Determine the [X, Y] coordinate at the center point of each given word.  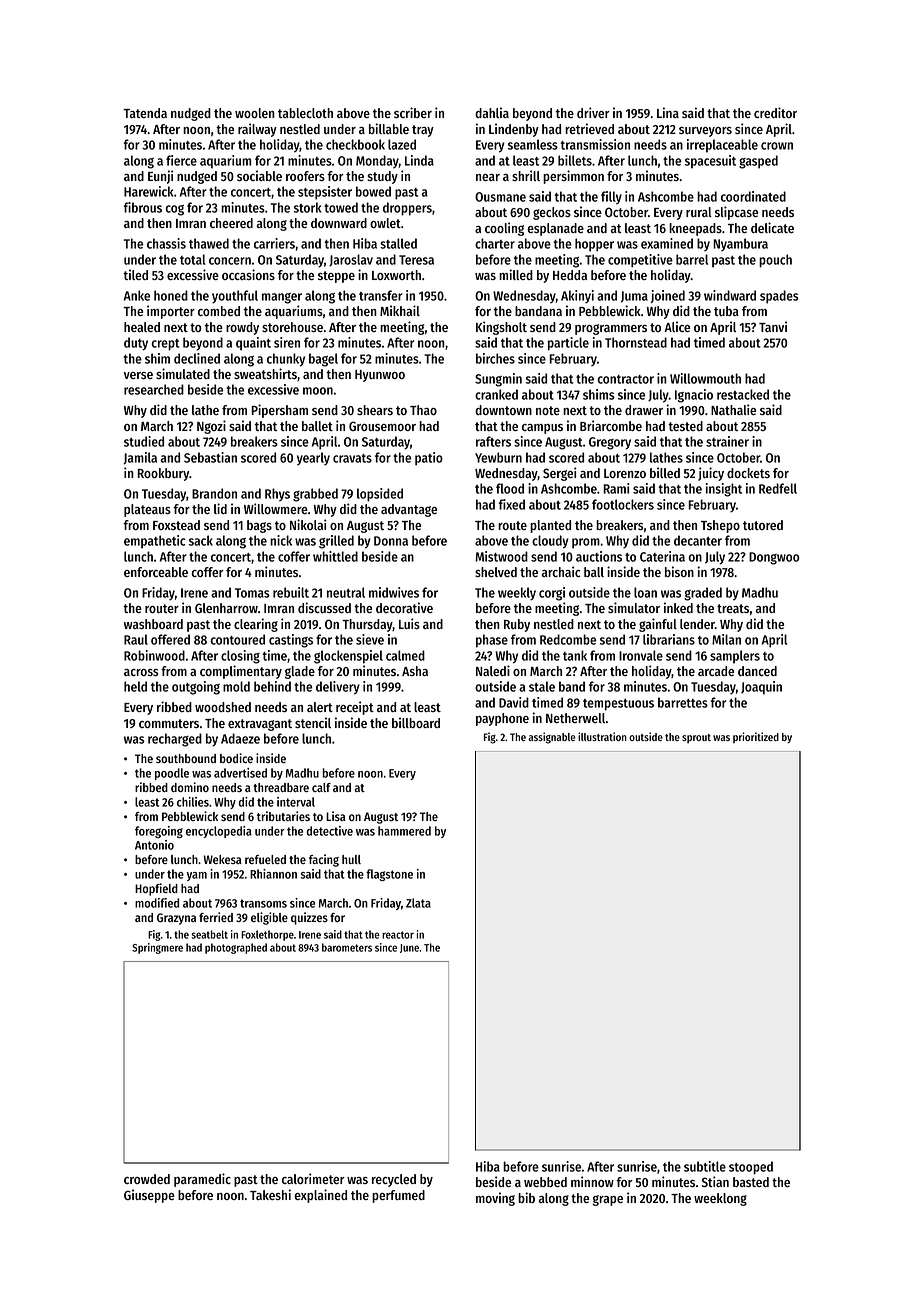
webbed [545, 1182]
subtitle [705, 1166]
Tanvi [773, 326]
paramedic [202, 1180]
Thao [423, 410]
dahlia [492, 112]
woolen [255, 113]
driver [593, 112]
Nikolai [308, 524]
